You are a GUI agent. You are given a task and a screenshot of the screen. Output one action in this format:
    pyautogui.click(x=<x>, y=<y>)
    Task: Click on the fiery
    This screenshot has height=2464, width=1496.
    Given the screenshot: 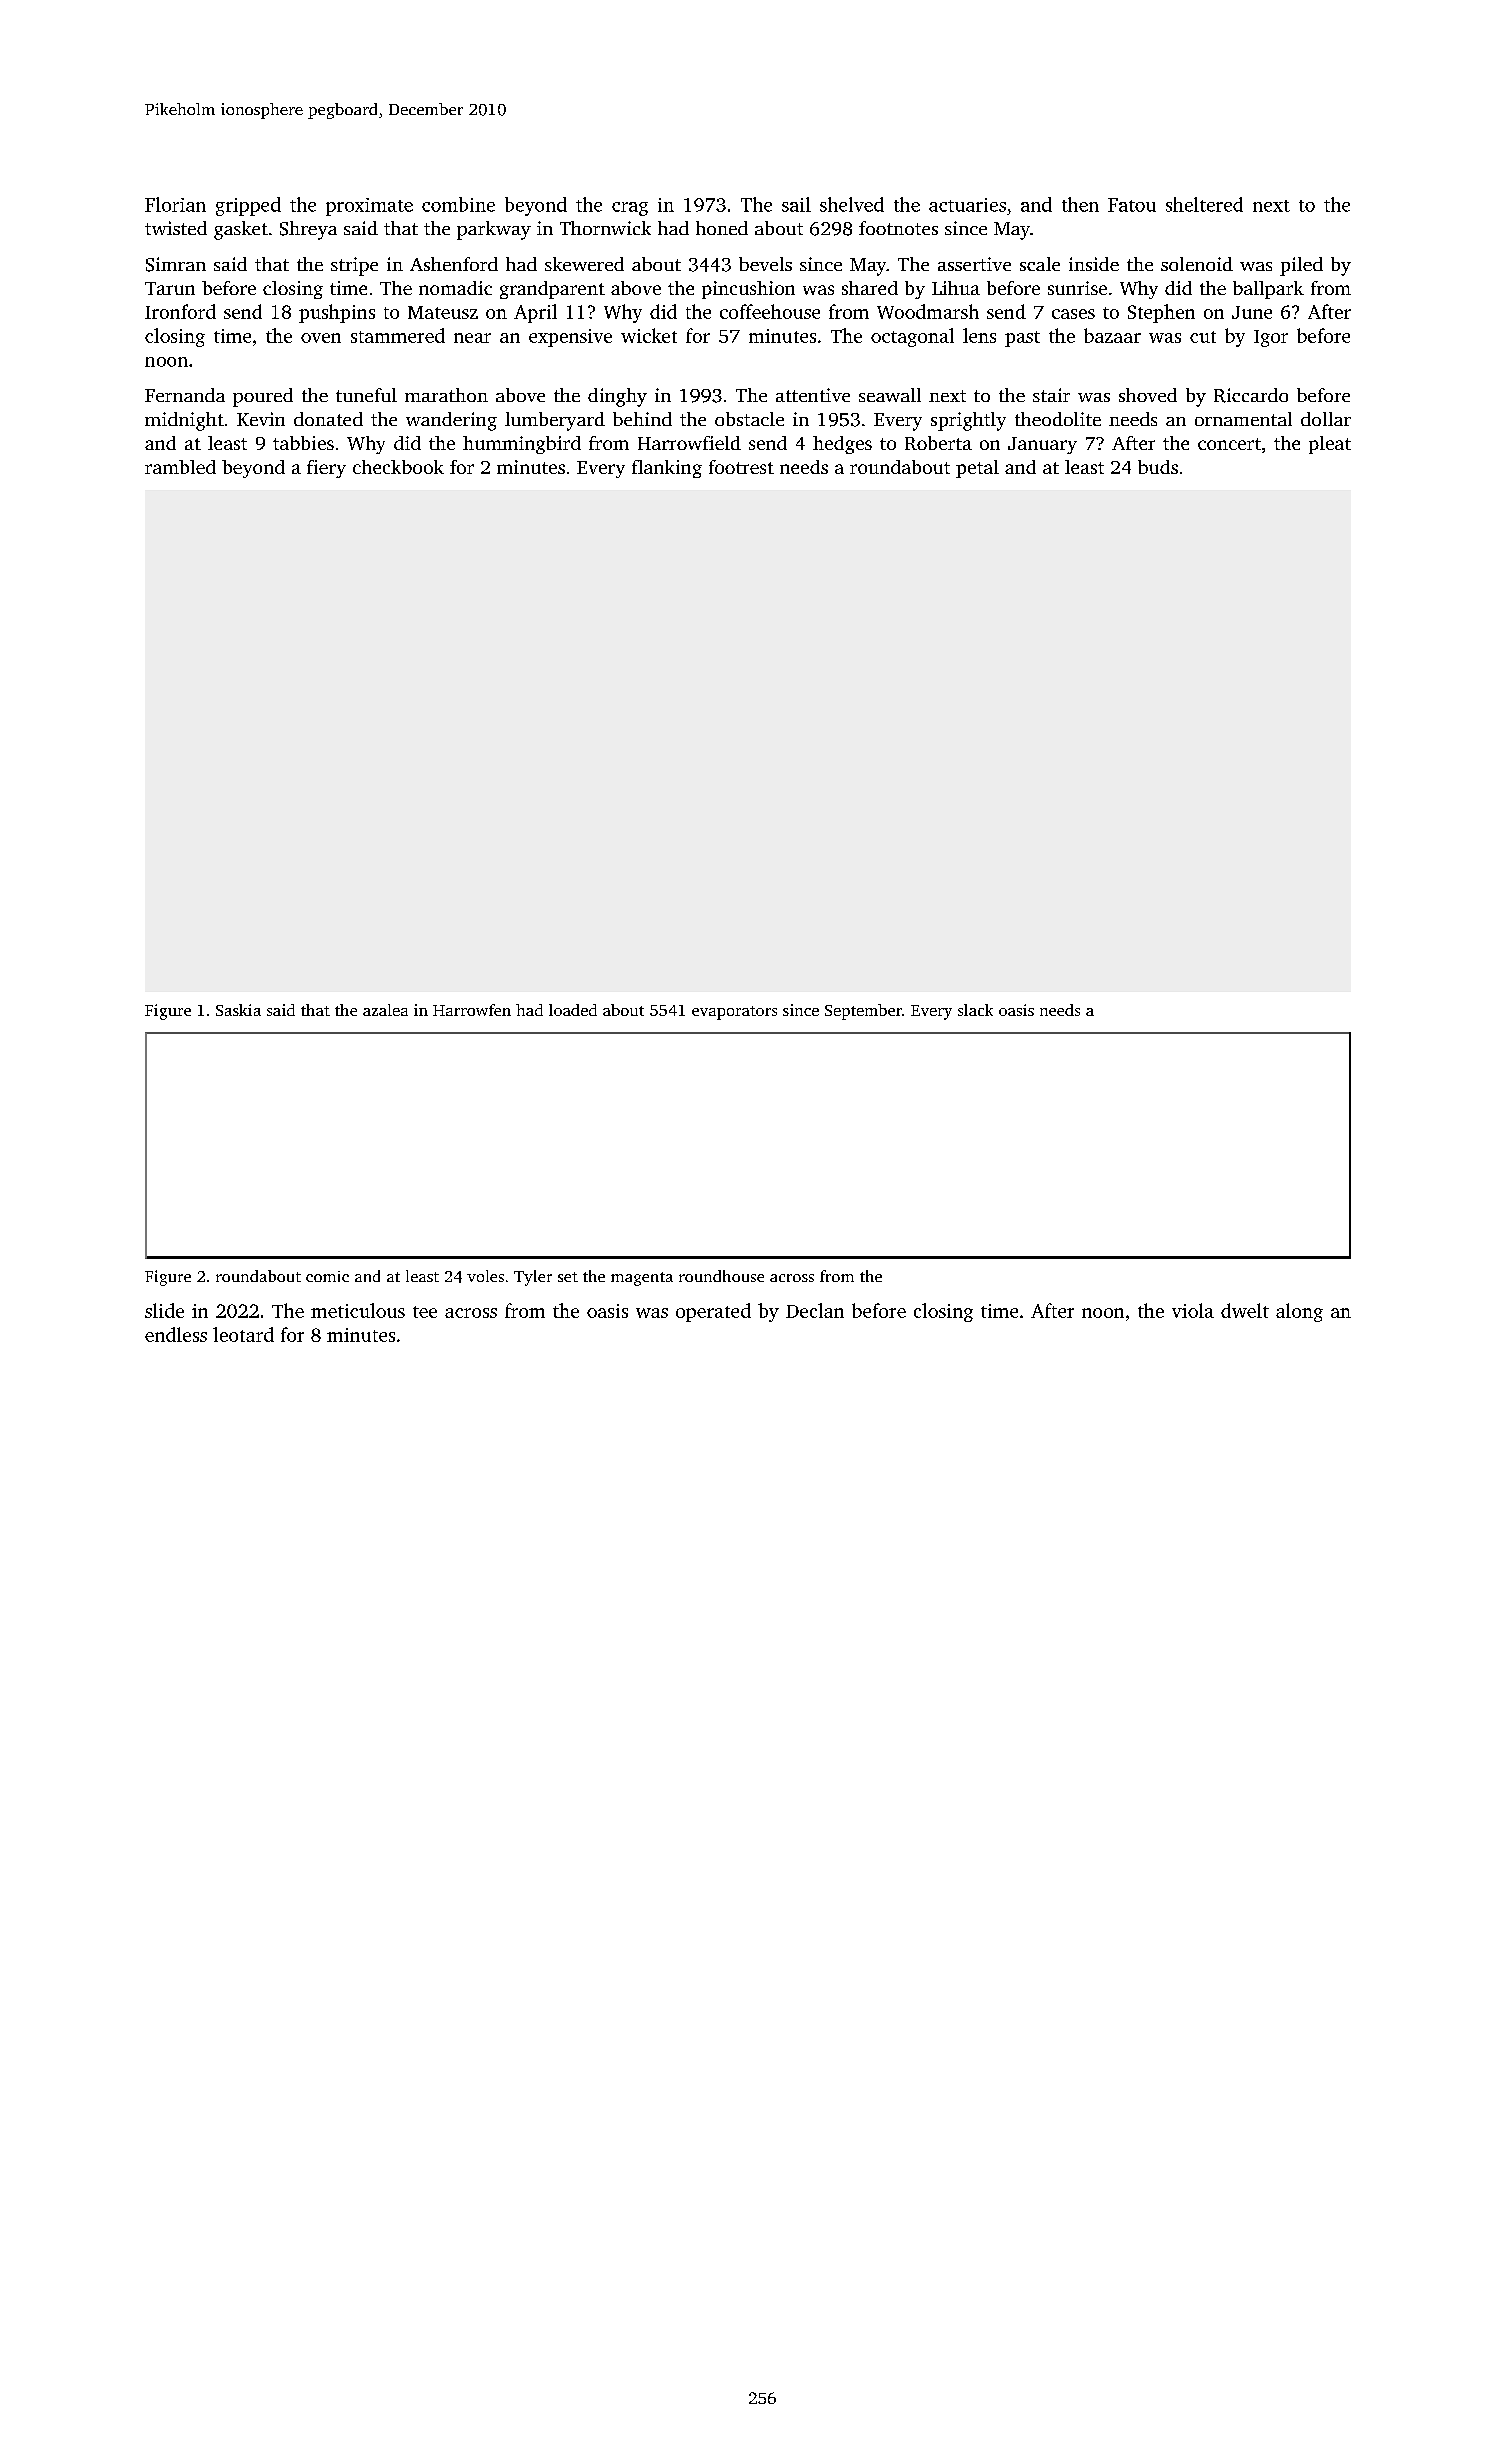 What is the action you would take?
    pyautogui.click(x=326, y=469)
